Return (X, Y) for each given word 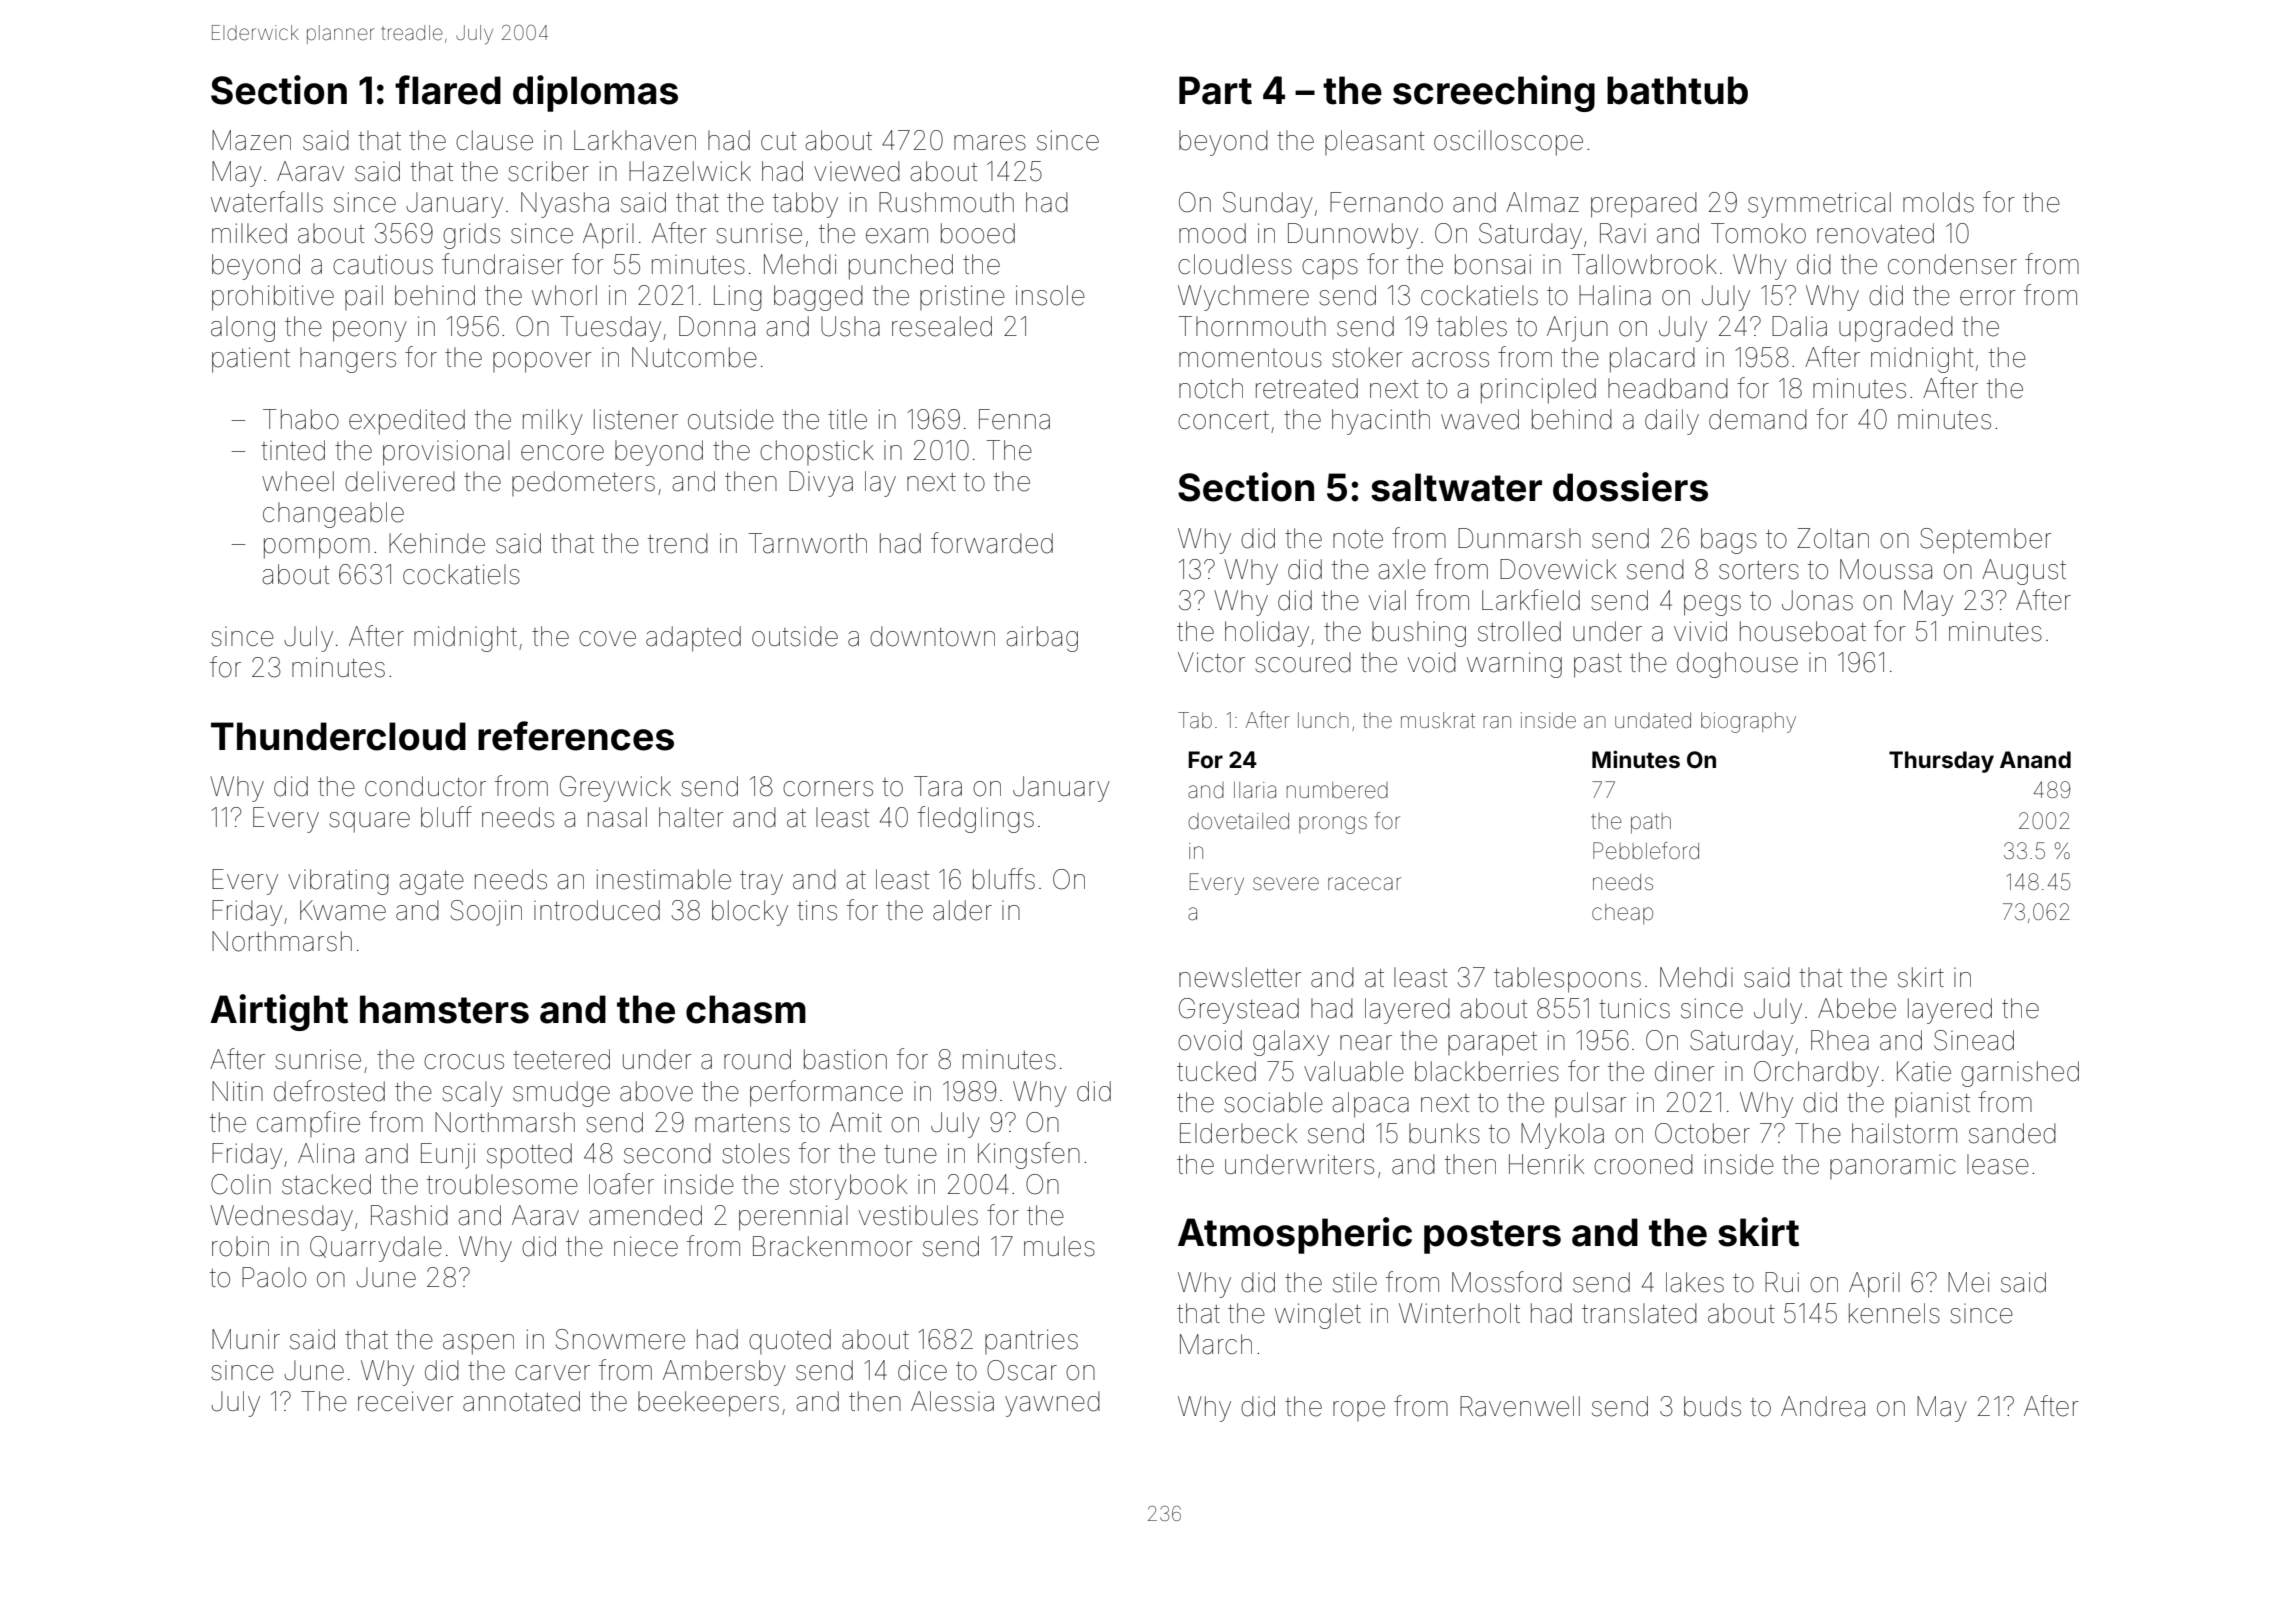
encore (562, 453)
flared (448, 90)
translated (1639, 1313)
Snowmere (620, 1339)
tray (761, 883)
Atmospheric (1295, 1235)
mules (1059, 1246)
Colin (241, 1184)
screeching (1494, 93)
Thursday (1941, 762)
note (1358, 539)
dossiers (1630, 487)
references (576, 736)
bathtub (1677, 90)
